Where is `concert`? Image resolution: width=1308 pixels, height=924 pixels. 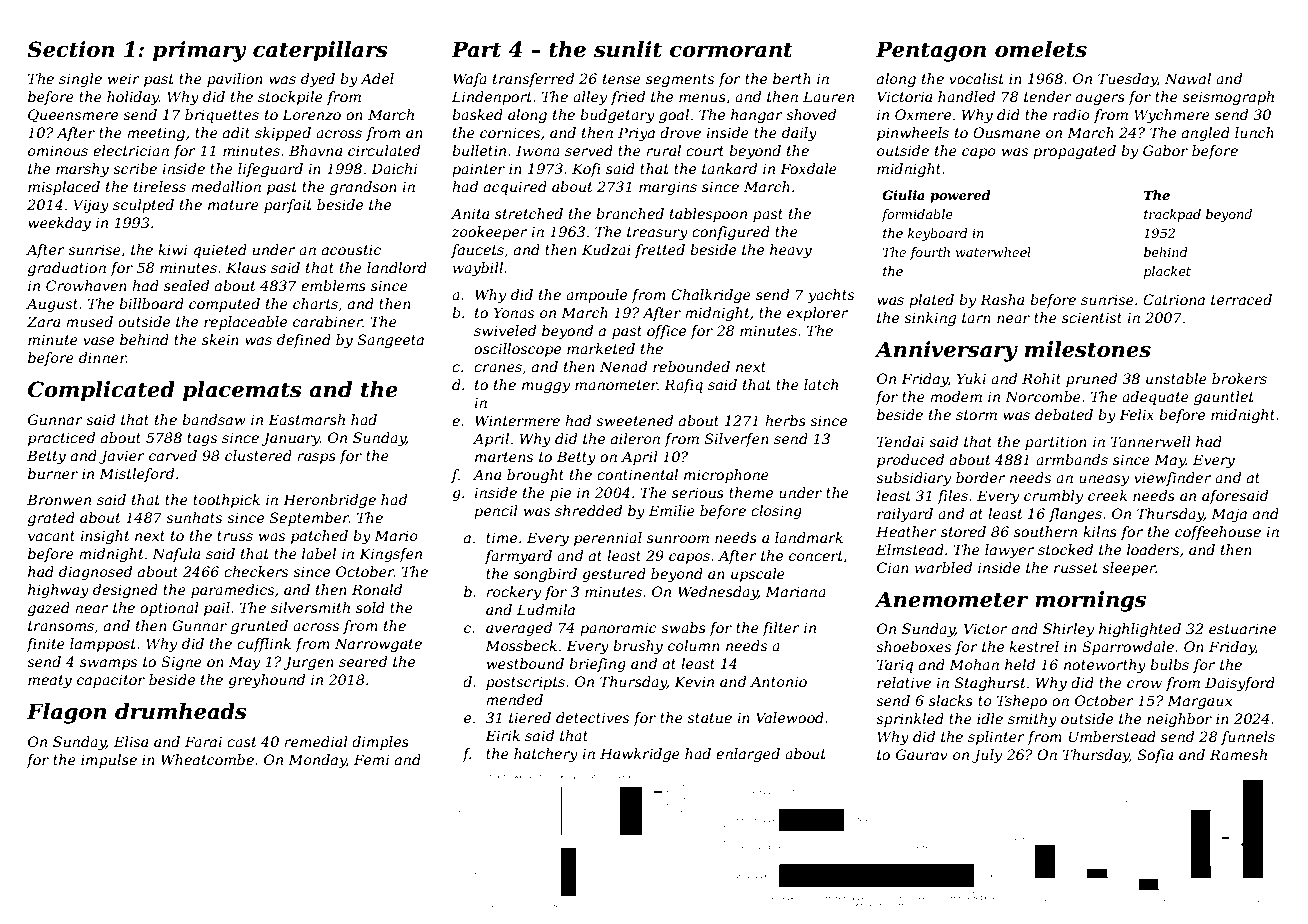 concert is located at coordinates (816, 556).
